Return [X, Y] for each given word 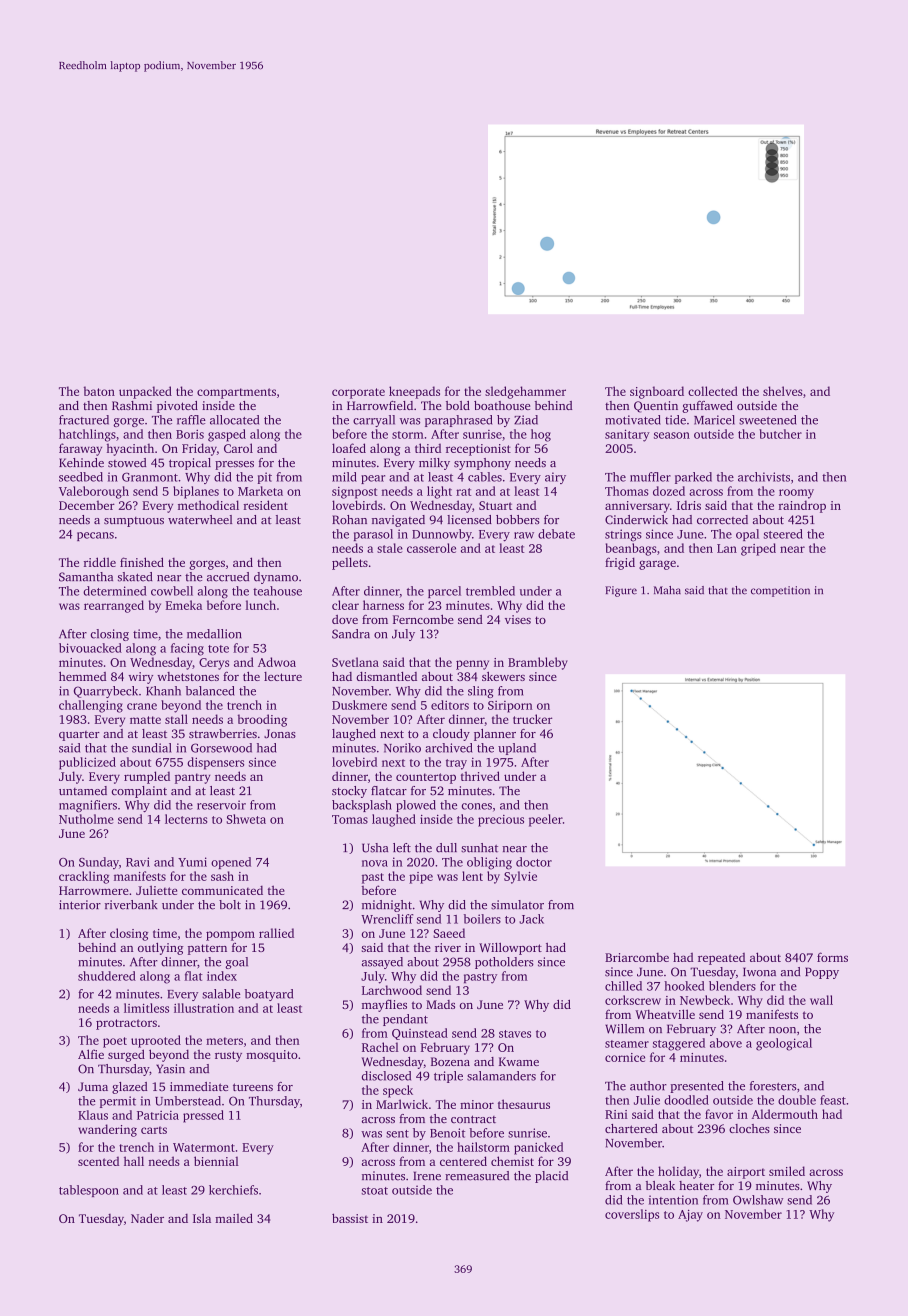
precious [501, 821]
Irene [427, 1176]
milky [434, 464]
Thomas [627, 491]
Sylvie [520, 877]
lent [472, 876]
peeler [546, 820]
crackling [84, 877]
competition [780, 591]
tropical [190, 464]
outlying [161, 948]
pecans [95, 536]
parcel [444, 592]
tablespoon [89, 1191]
